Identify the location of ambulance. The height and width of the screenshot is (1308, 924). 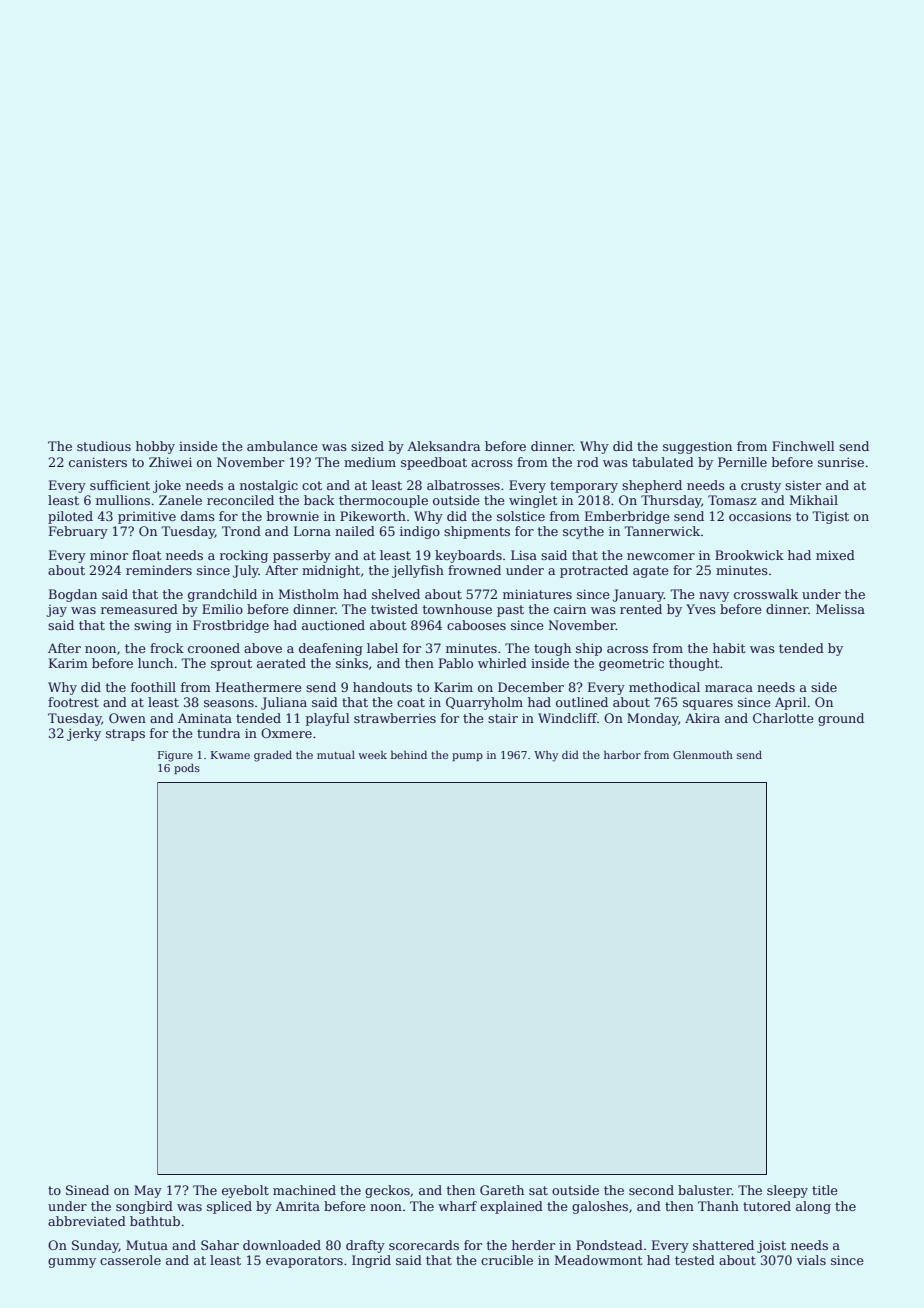
(282, 446).
